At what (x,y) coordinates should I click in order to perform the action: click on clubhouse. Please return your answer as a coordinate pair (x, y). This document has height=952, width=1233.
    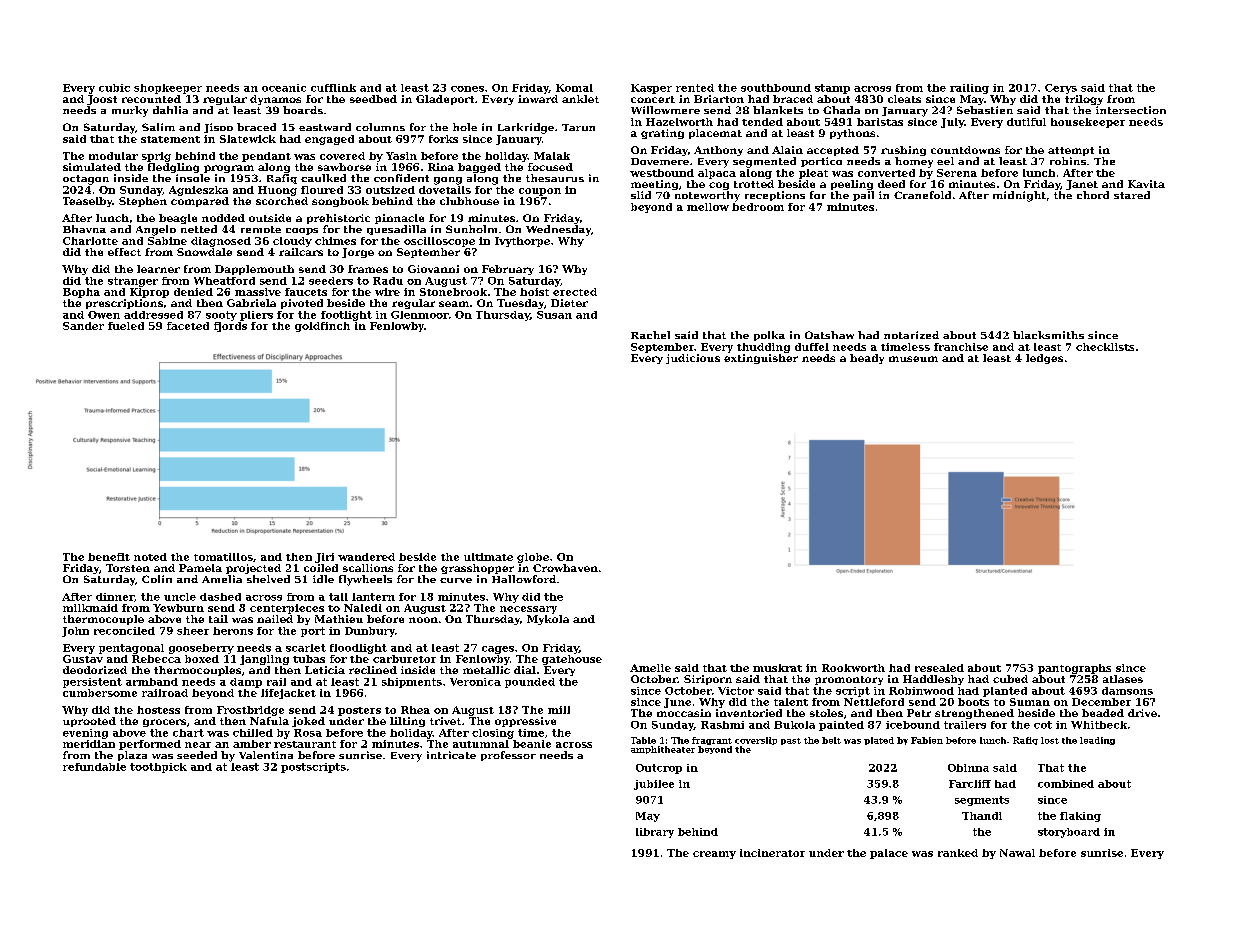
    Looking at the image, I should click on (469, 201).
